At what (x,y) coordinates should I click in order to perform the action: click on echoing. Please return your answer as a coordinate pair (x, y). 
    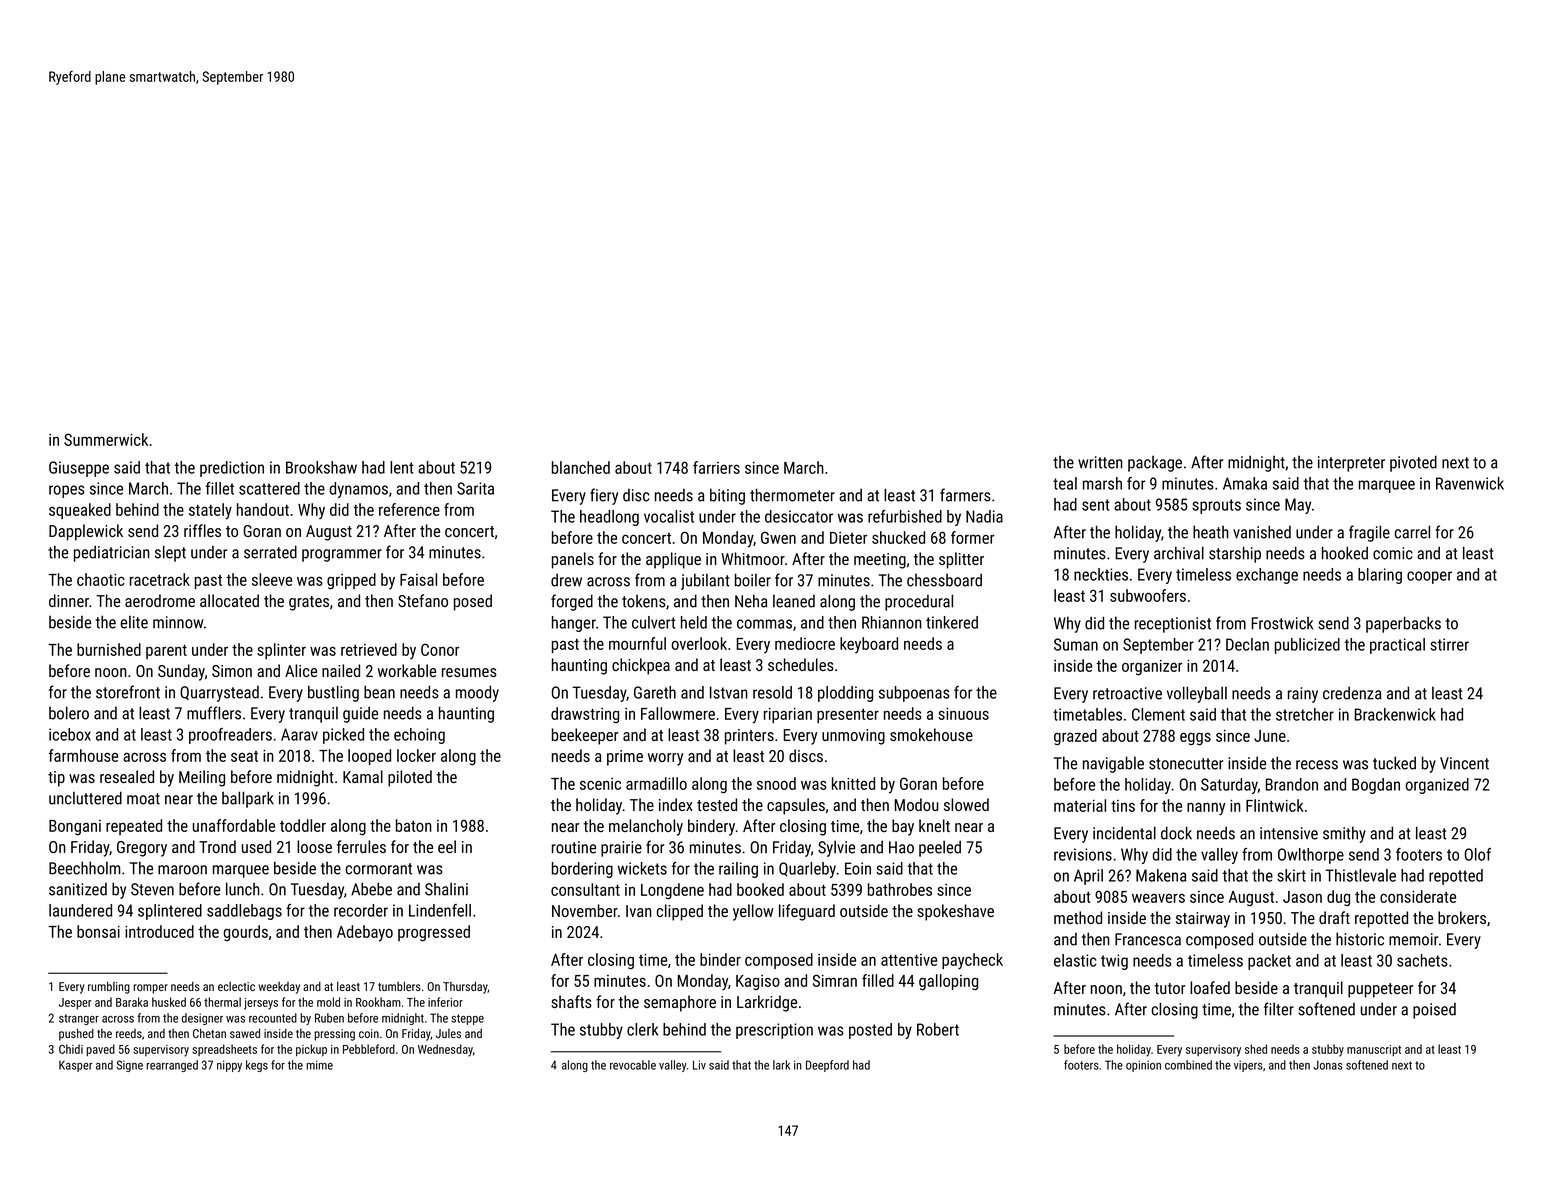
    Looking at the image, I should click on (419, 736).
